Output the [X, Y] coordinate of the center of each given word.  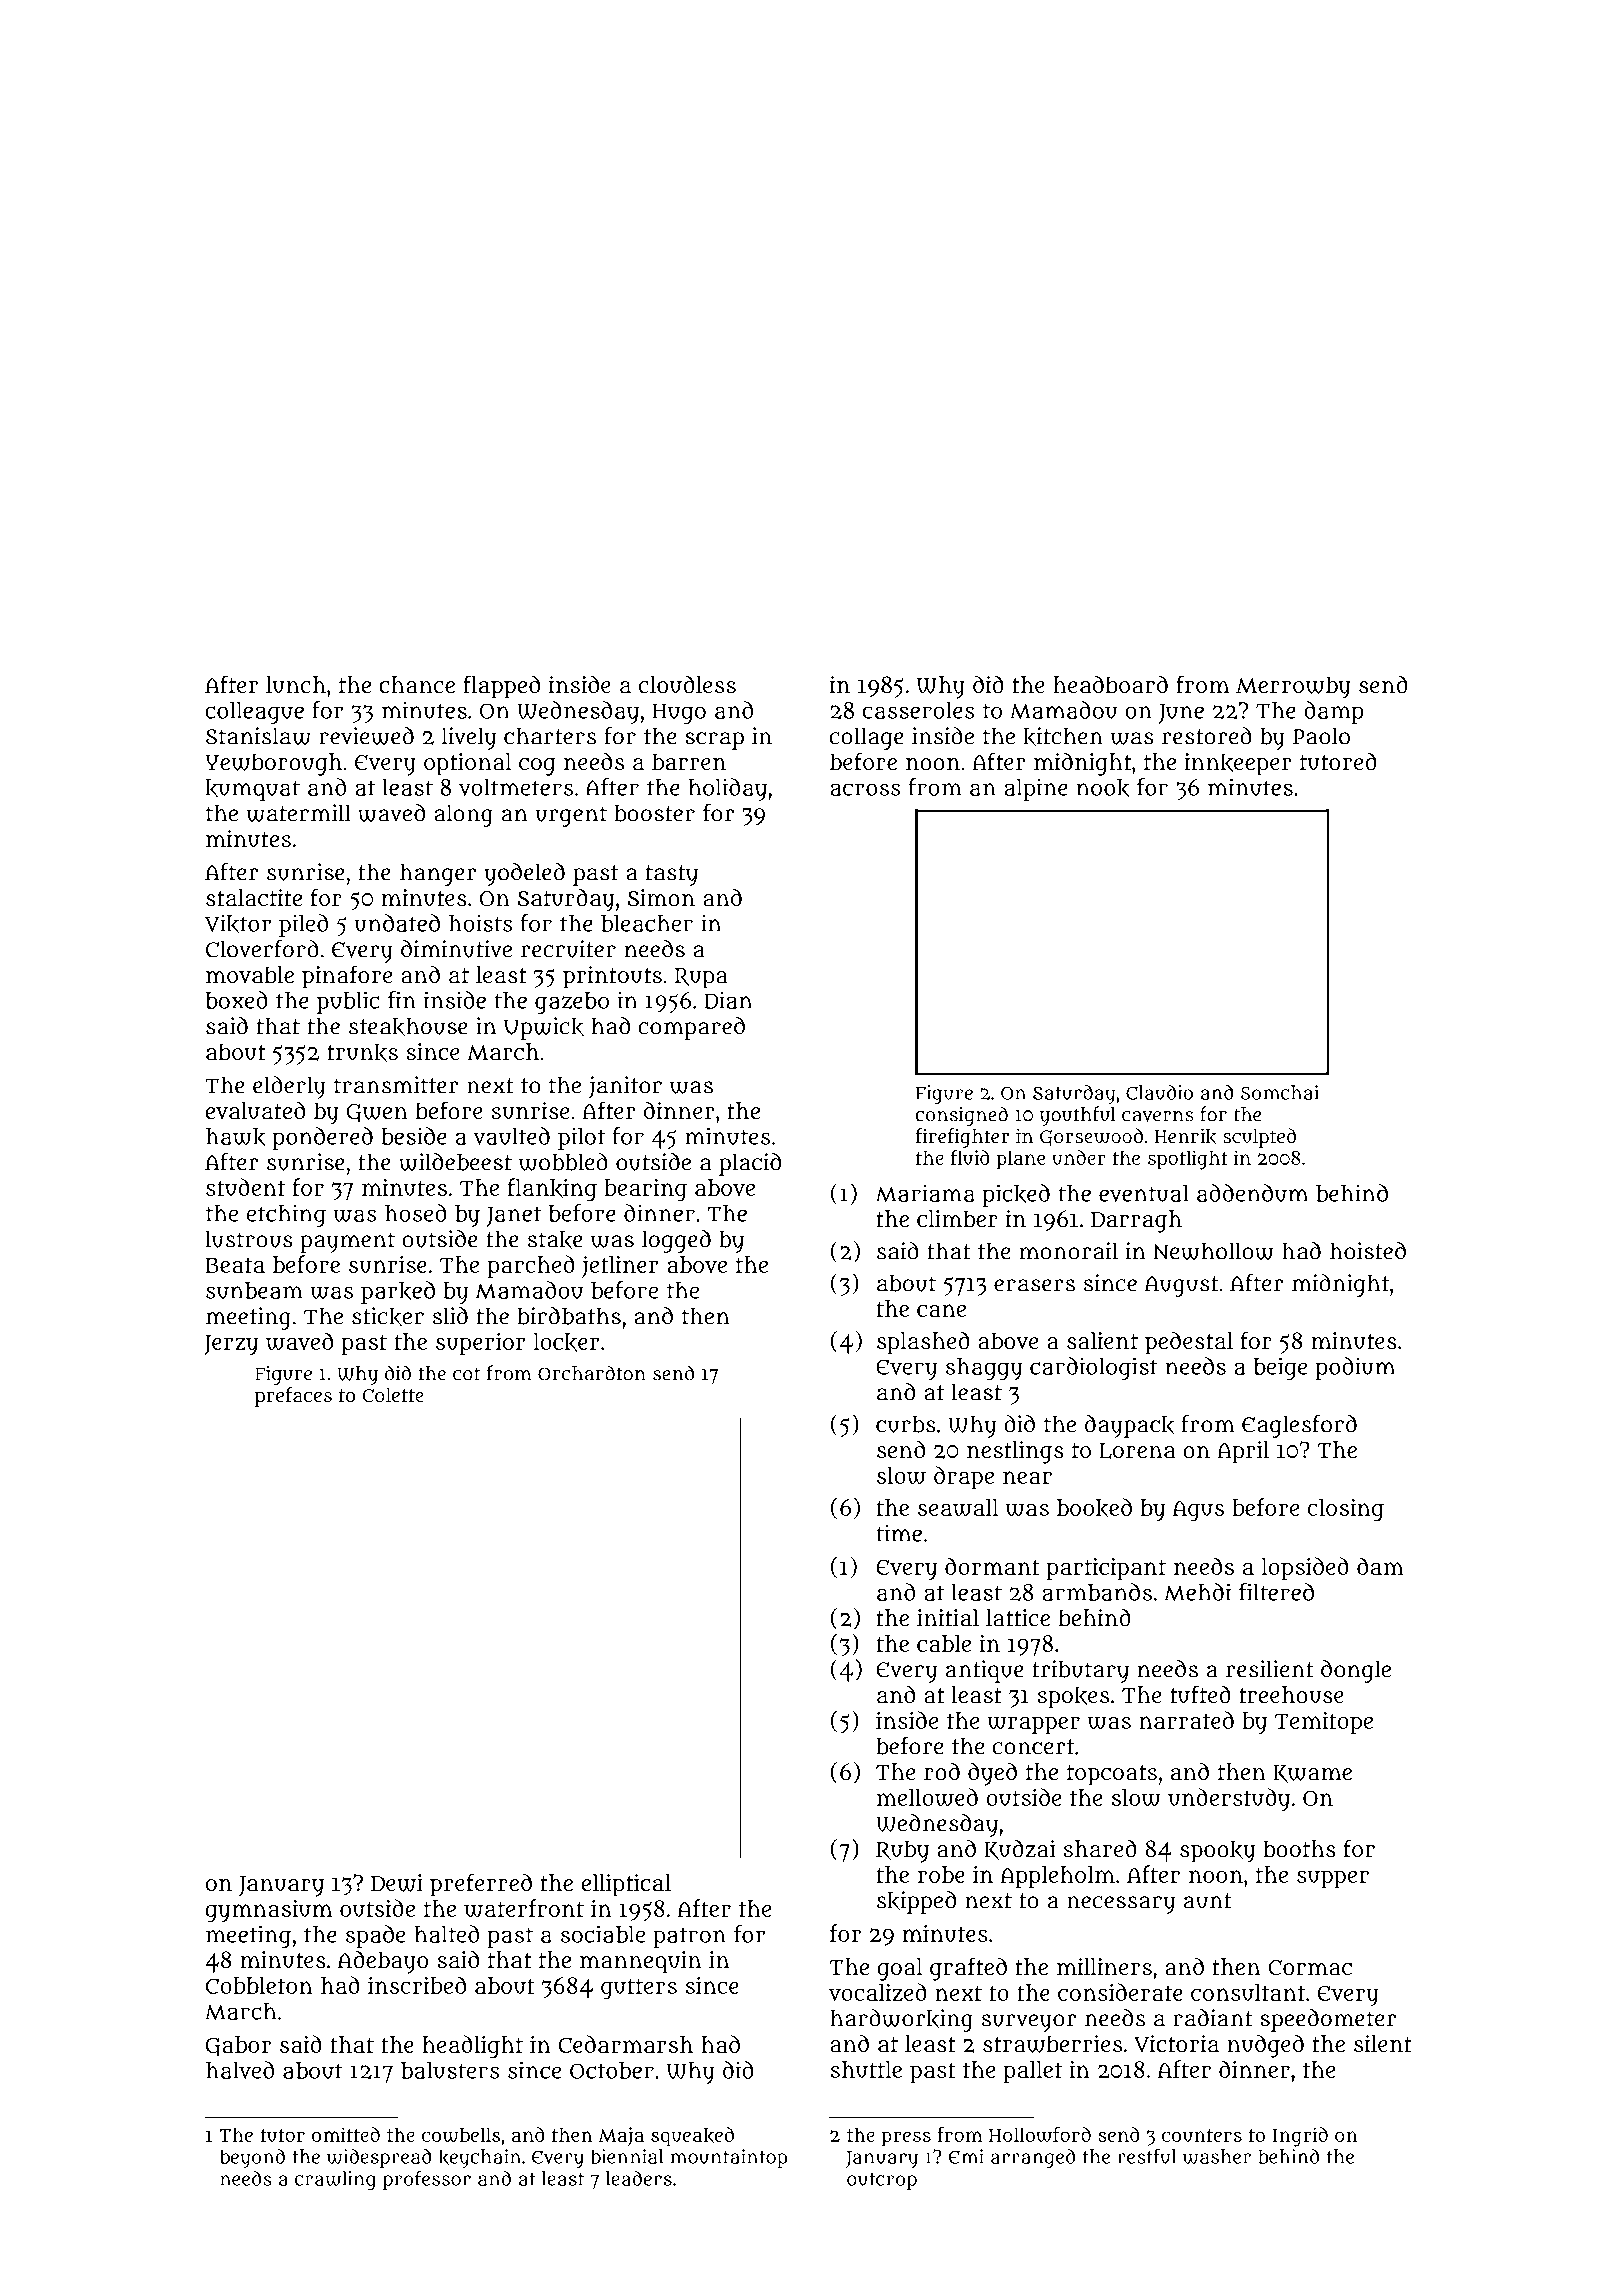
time [899, 1533]
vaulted [511, 1136]
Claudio [1159, 1092]
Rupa [701, 978]
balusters [450, 2070]
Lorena [1137, 1451]
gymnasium [268, 1911]
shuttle [866, 2069]
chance [417, 684]
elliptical [626, 1885]
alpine [1036, 789]
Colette [393, 1395]
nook [1103, 788]
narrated [1186, 1720]
